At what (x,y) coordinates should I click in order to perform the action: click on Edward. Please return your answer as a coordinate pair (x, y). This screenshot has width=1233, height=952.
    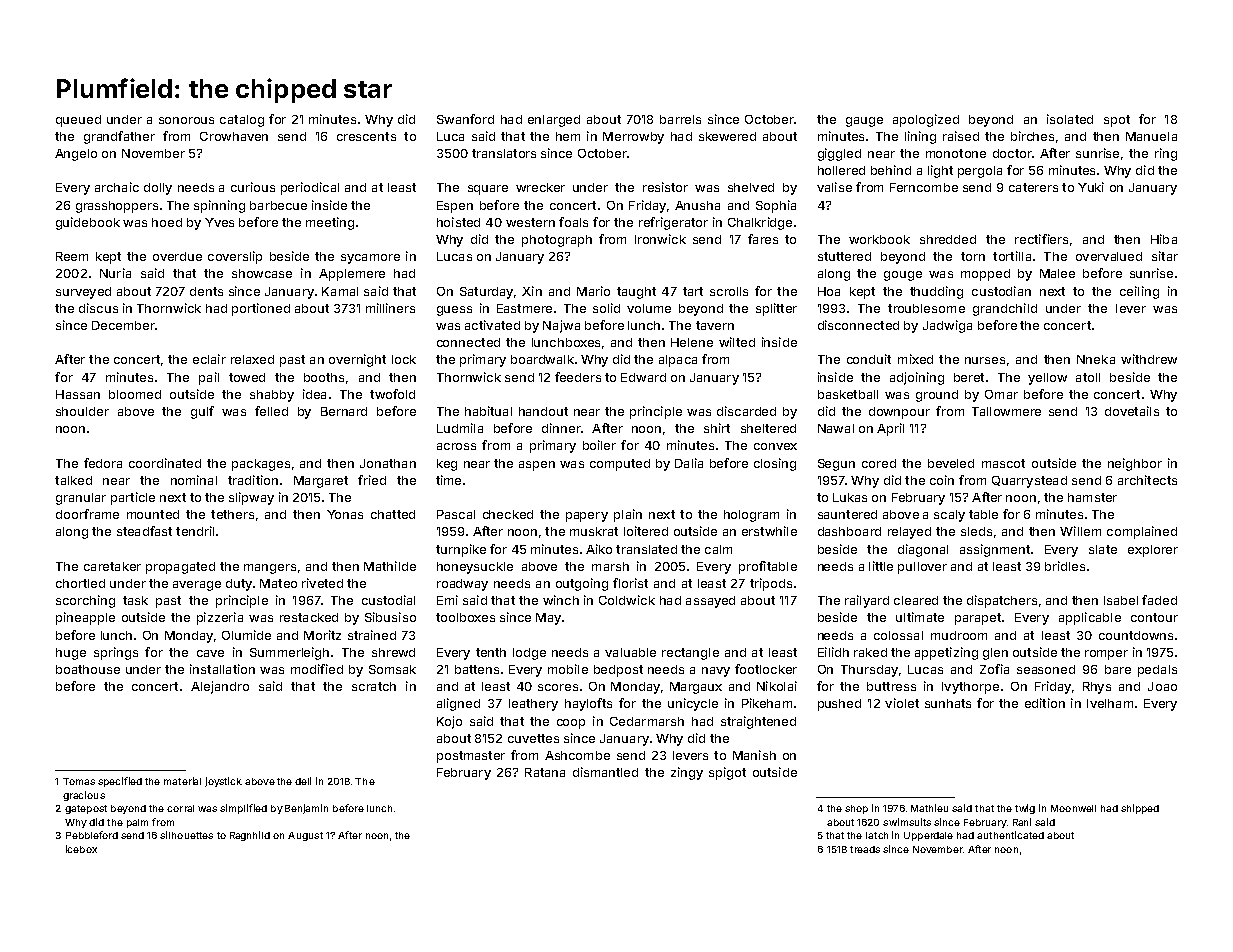
    Looking at the image, I should click on (643, 377).
